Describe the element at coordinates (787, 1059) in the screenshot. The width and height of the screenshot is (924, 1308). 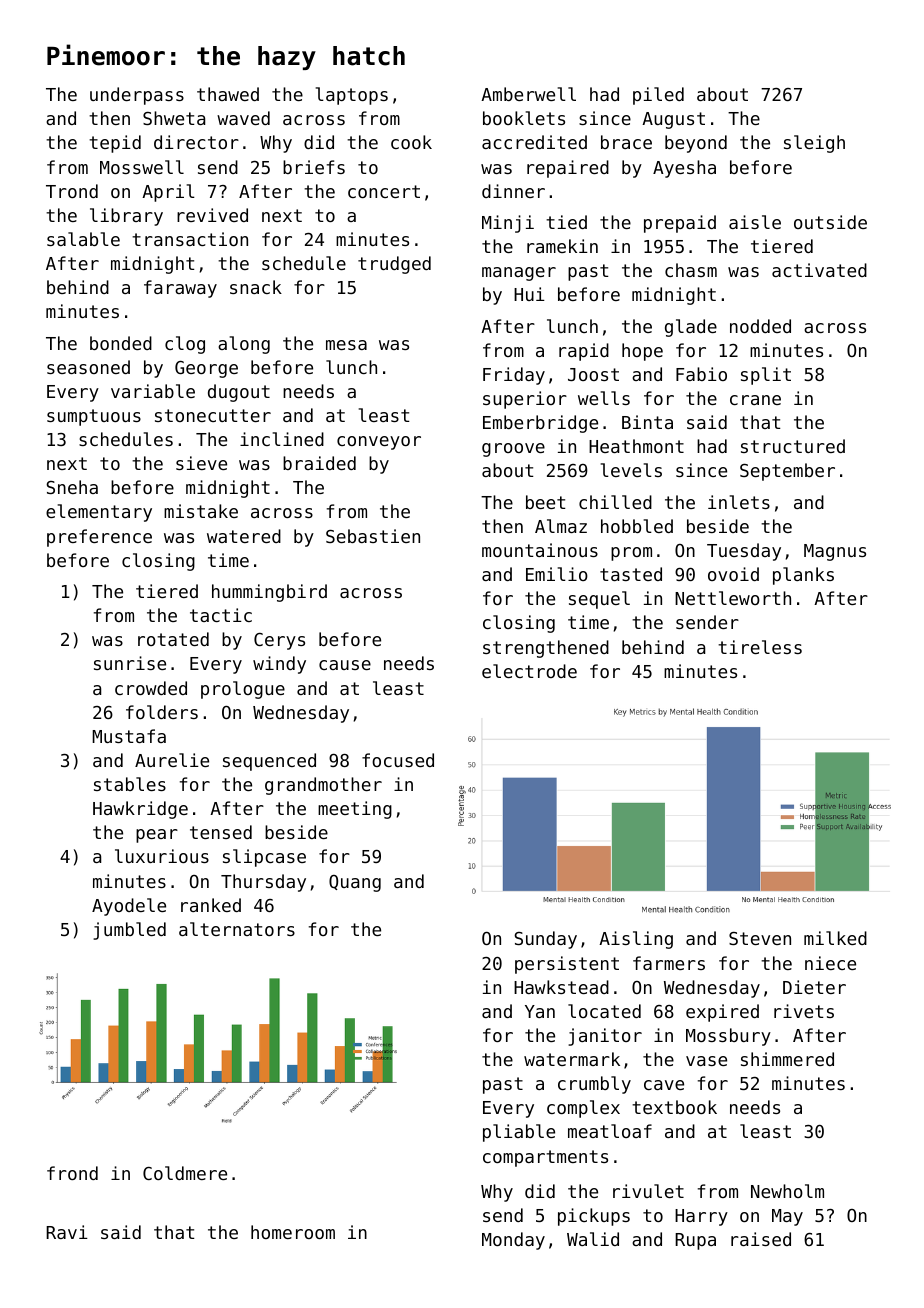
I see `shimmered` at that location.
